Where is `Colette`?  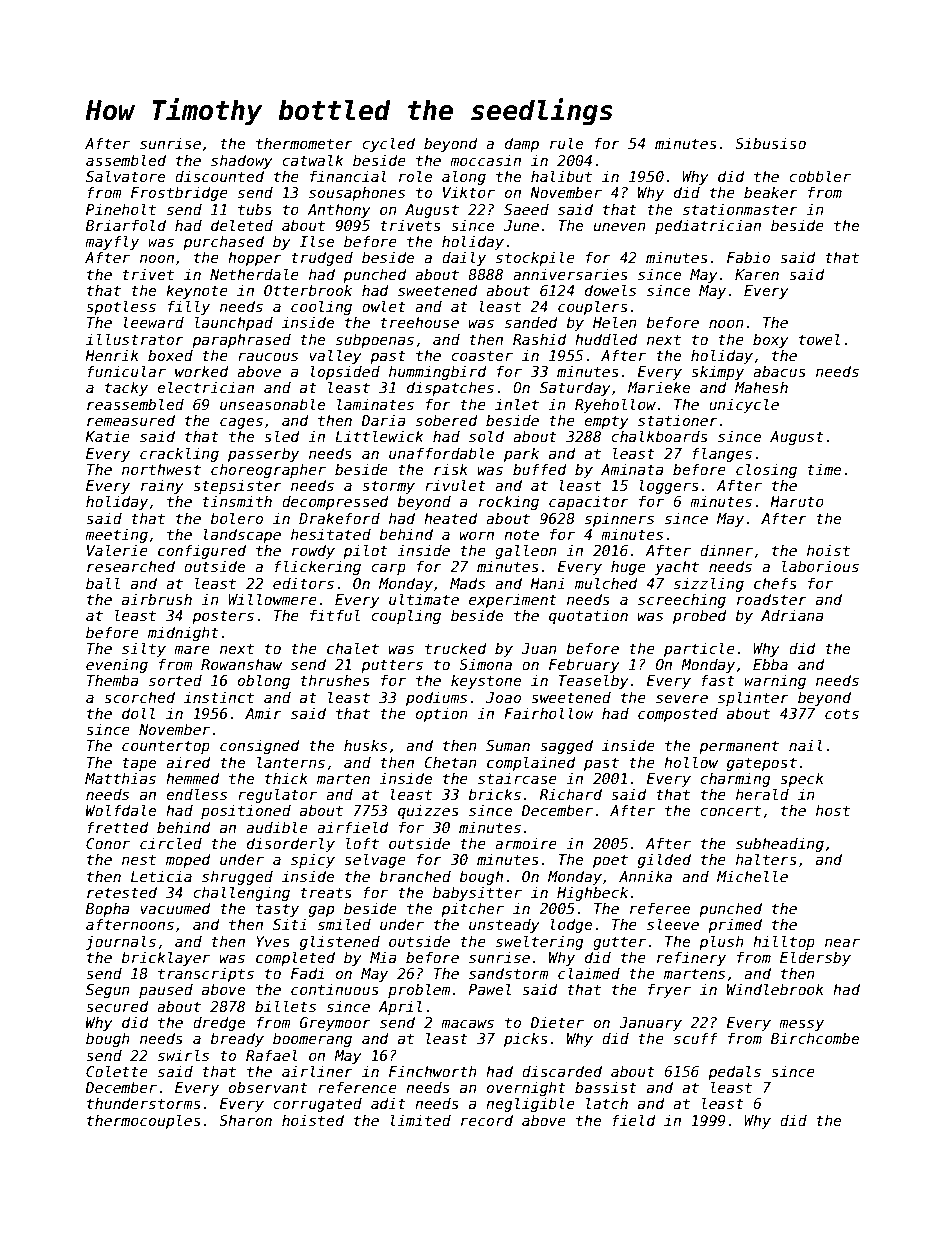 Colette is located at coordinates (117, 1071).
